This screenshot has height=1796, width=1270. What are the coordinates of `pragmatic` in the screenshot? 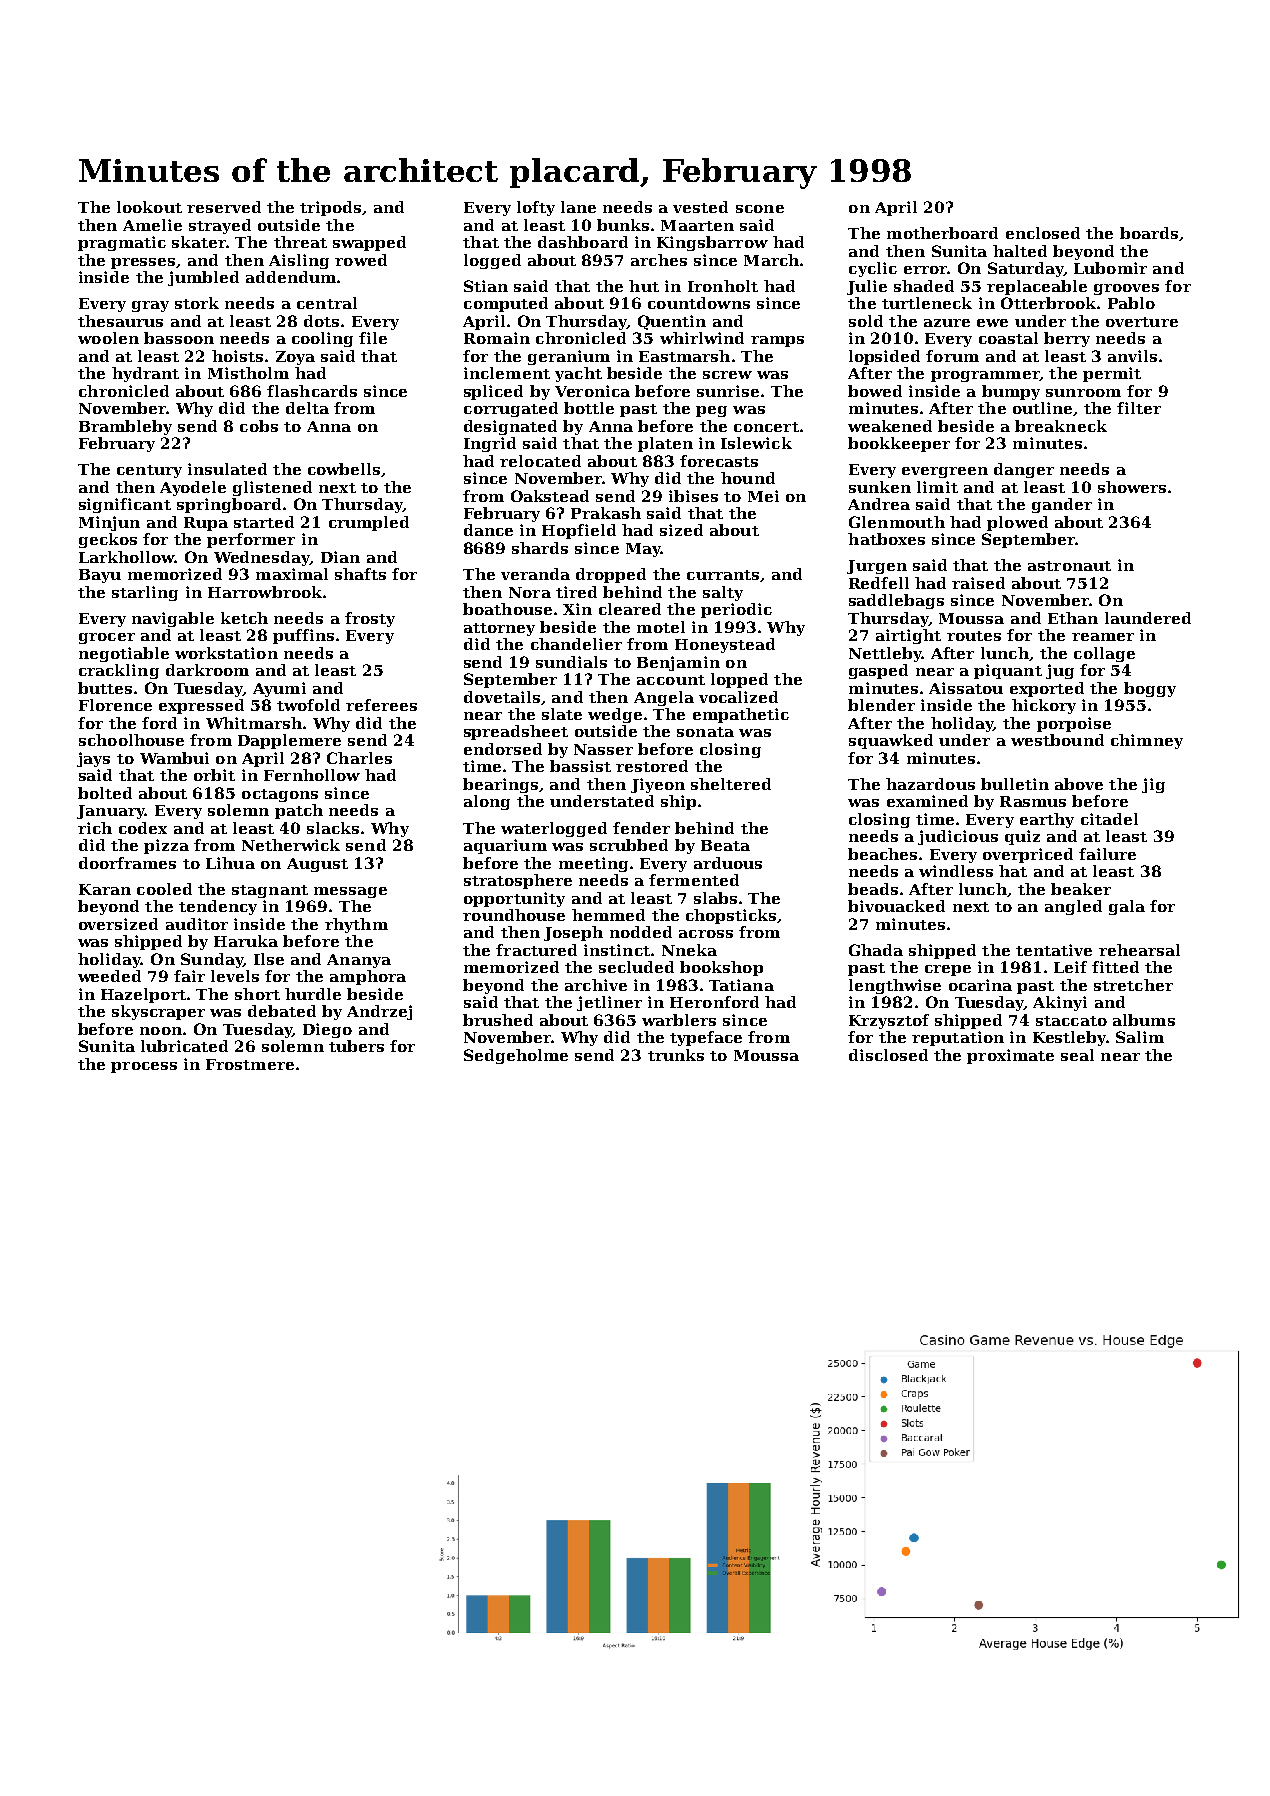 It's located at (122, 243).
